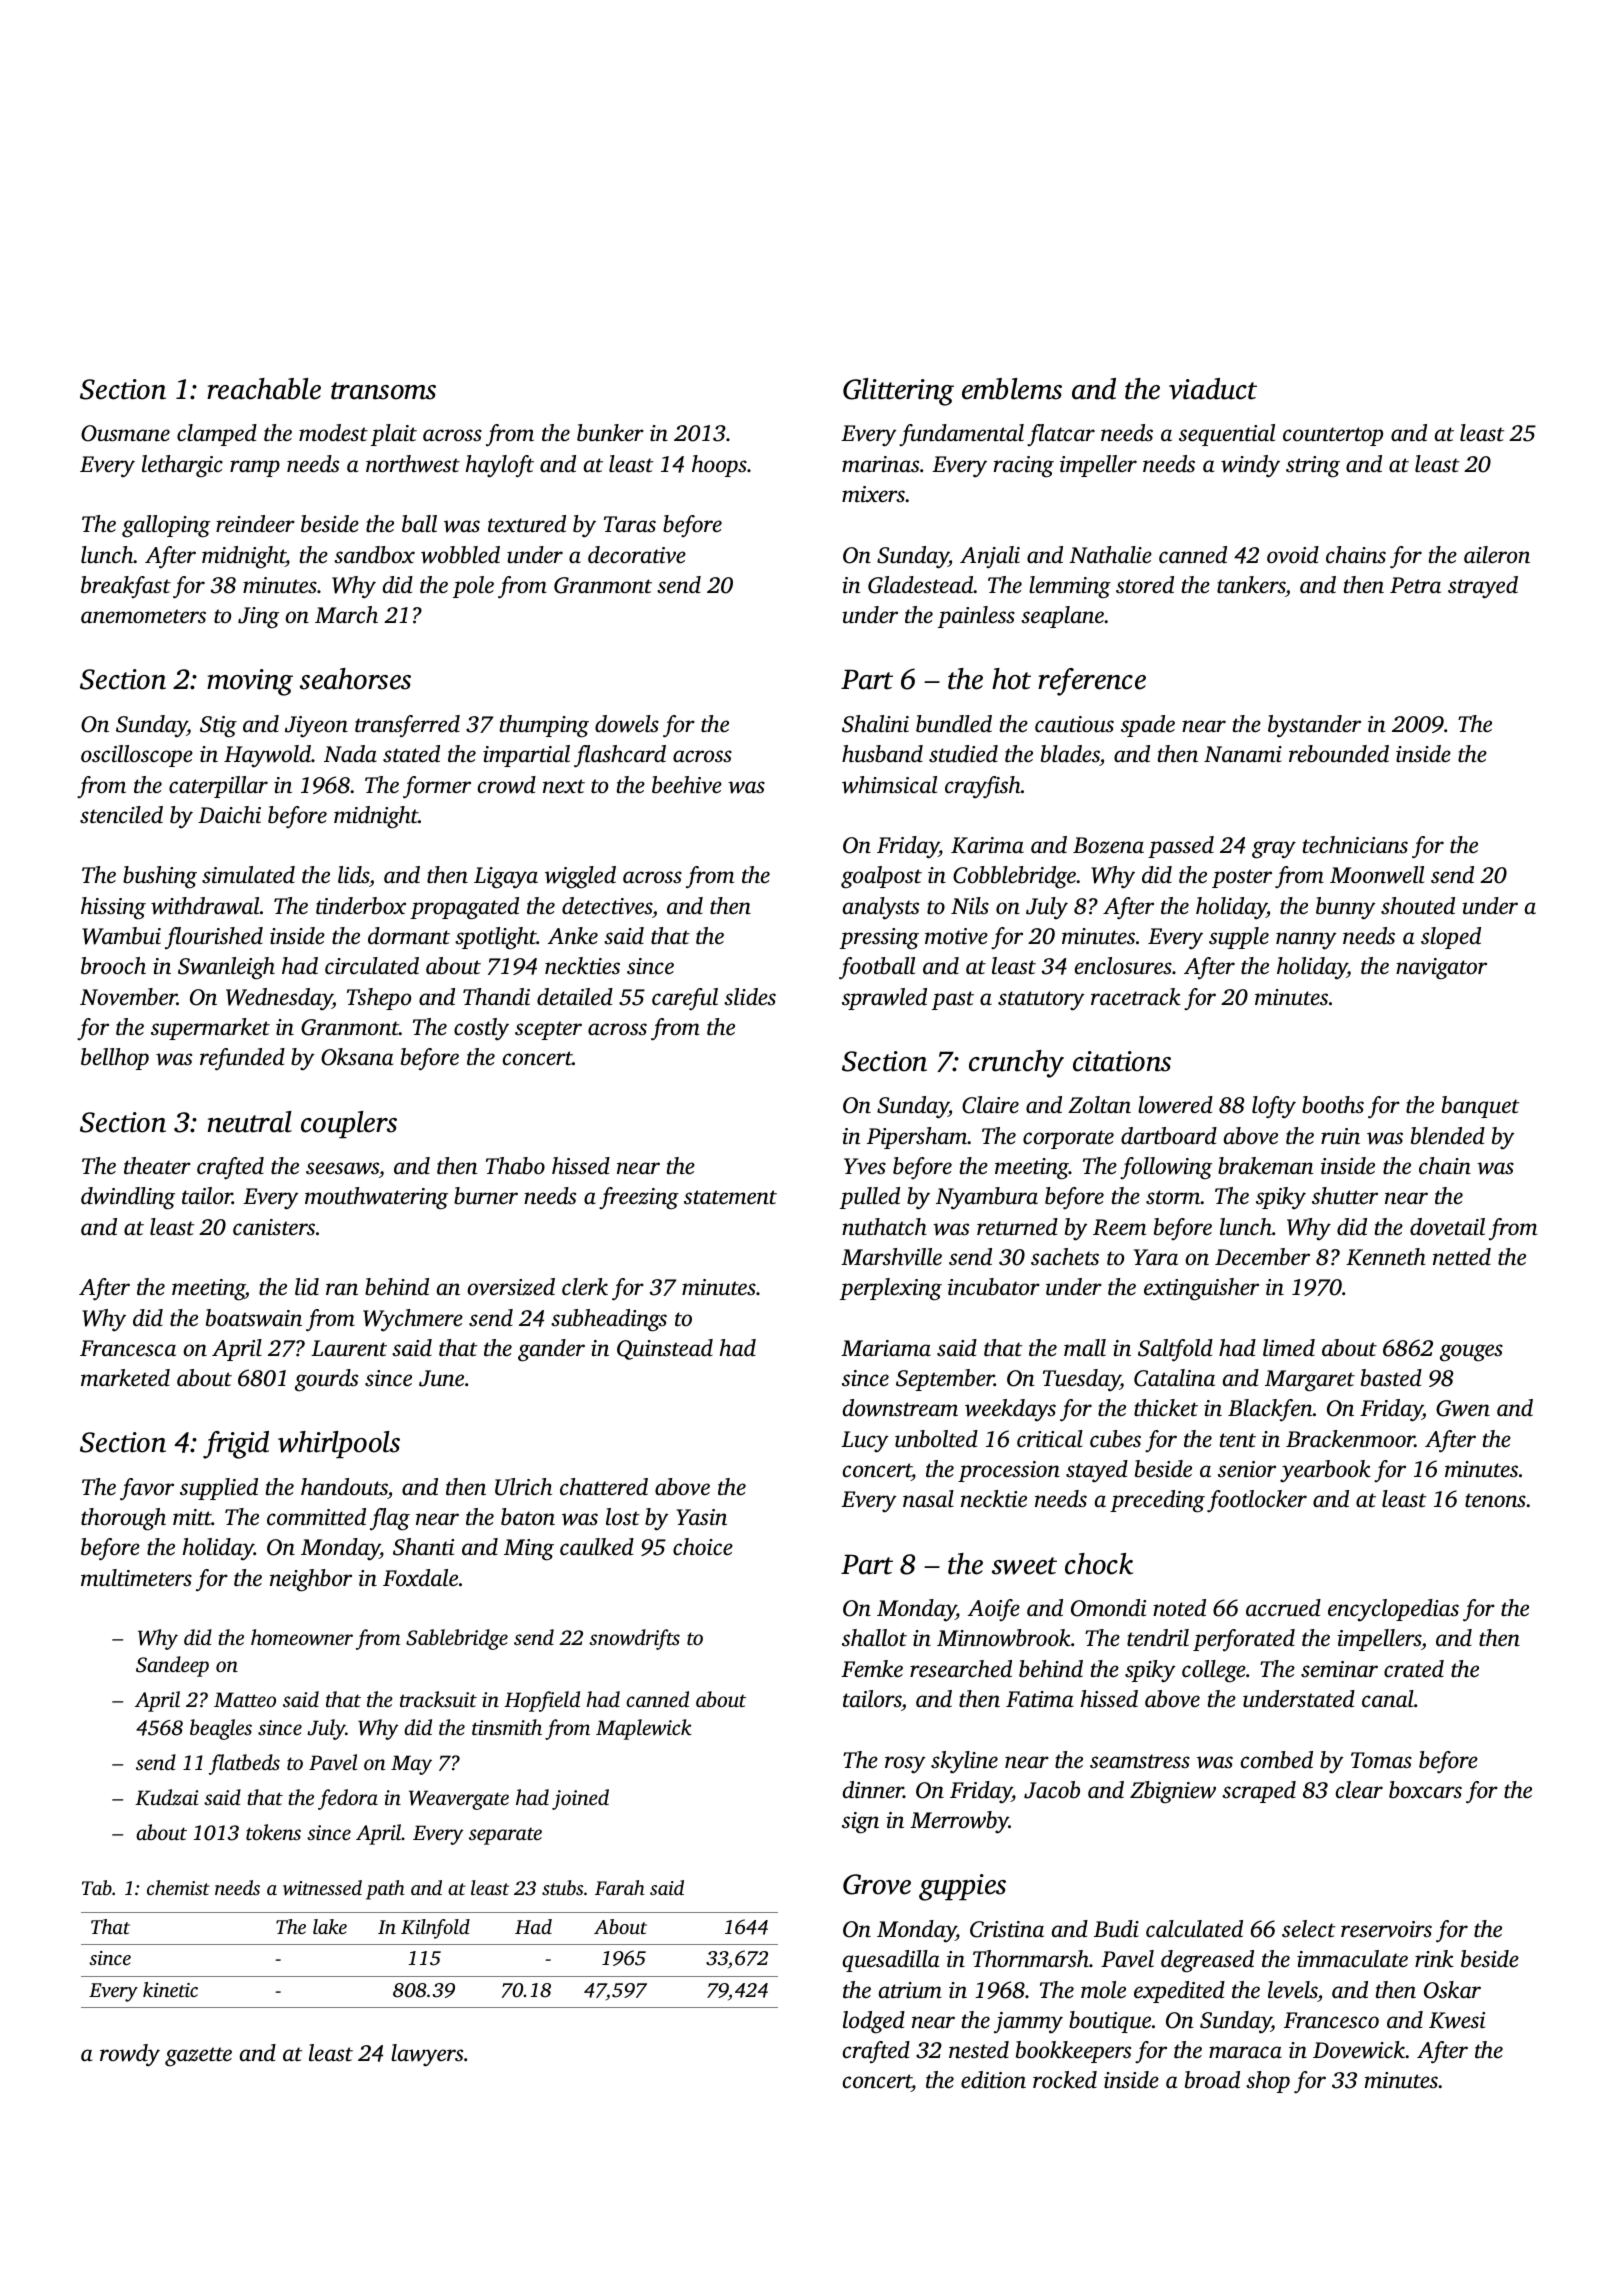  What do you see at coordinates (218, 727) in the page?
I see `Stig` at bounding box center [218, 727].
